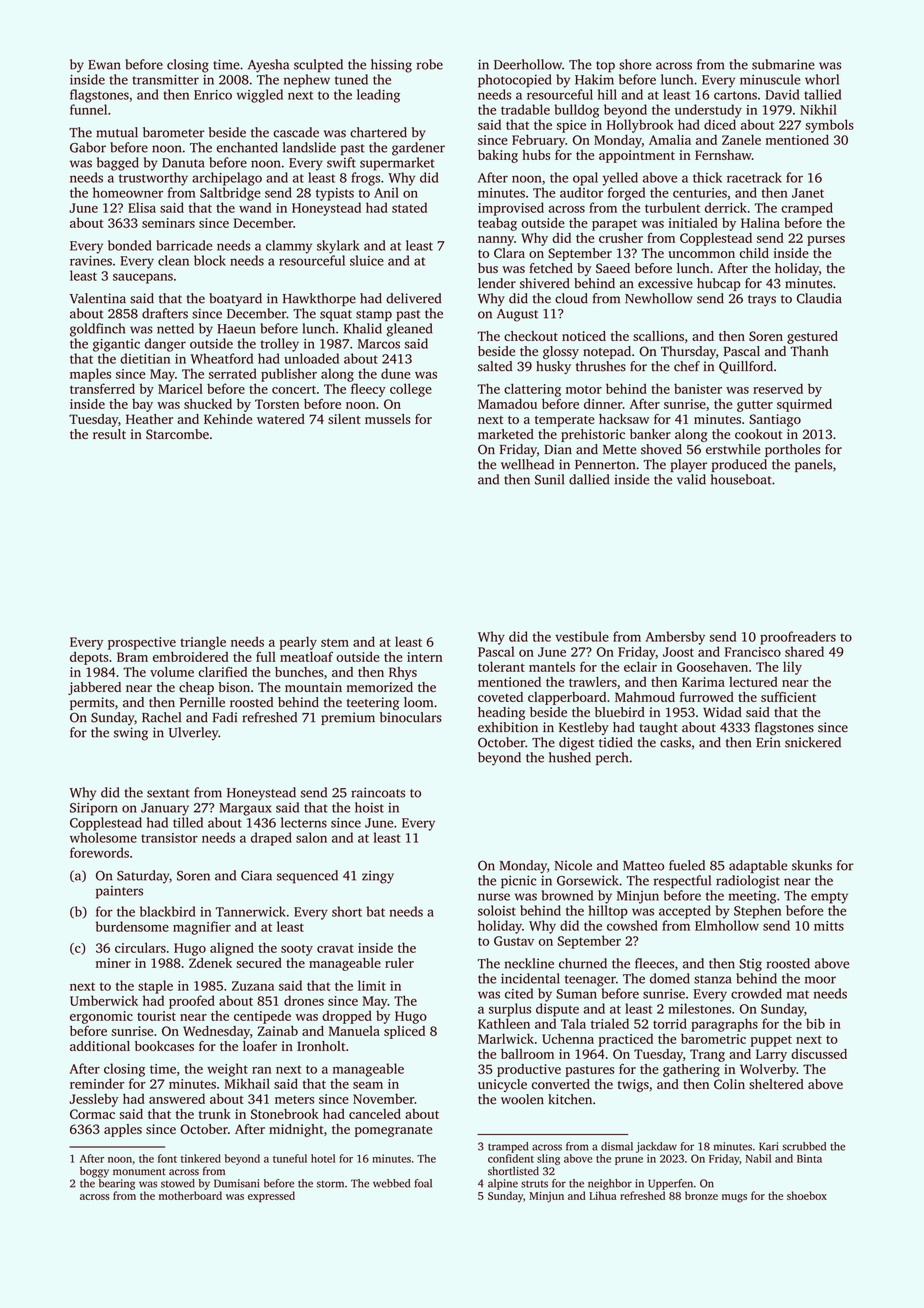 The image size is (924, 1308). What do you see at coordinates (335, 642) in the screenshot?
I see `stem` at bounding box center [335, 642].
